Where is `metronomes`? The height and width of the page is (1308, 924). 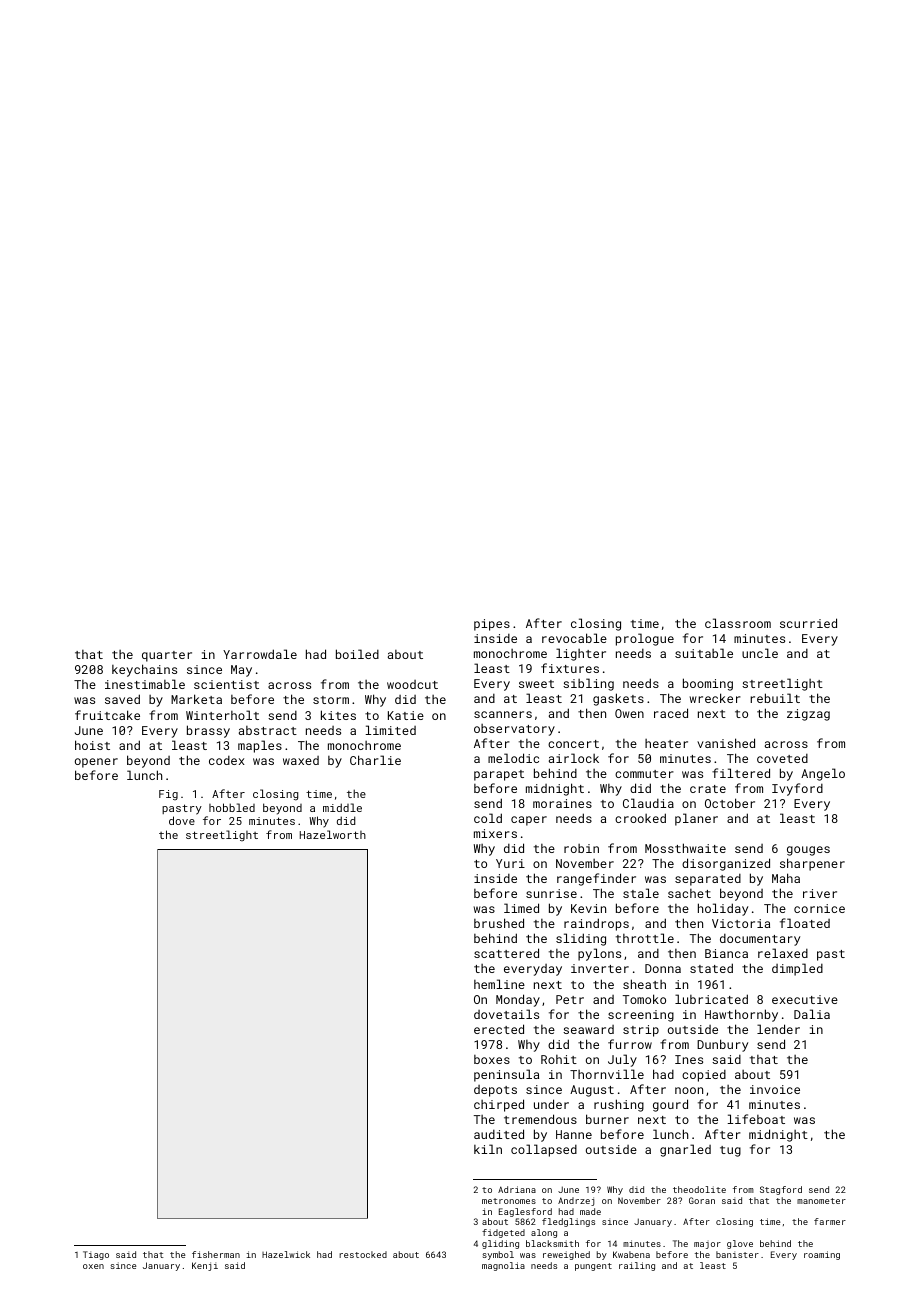
metronomes is located at coordinates (509, 1201).
